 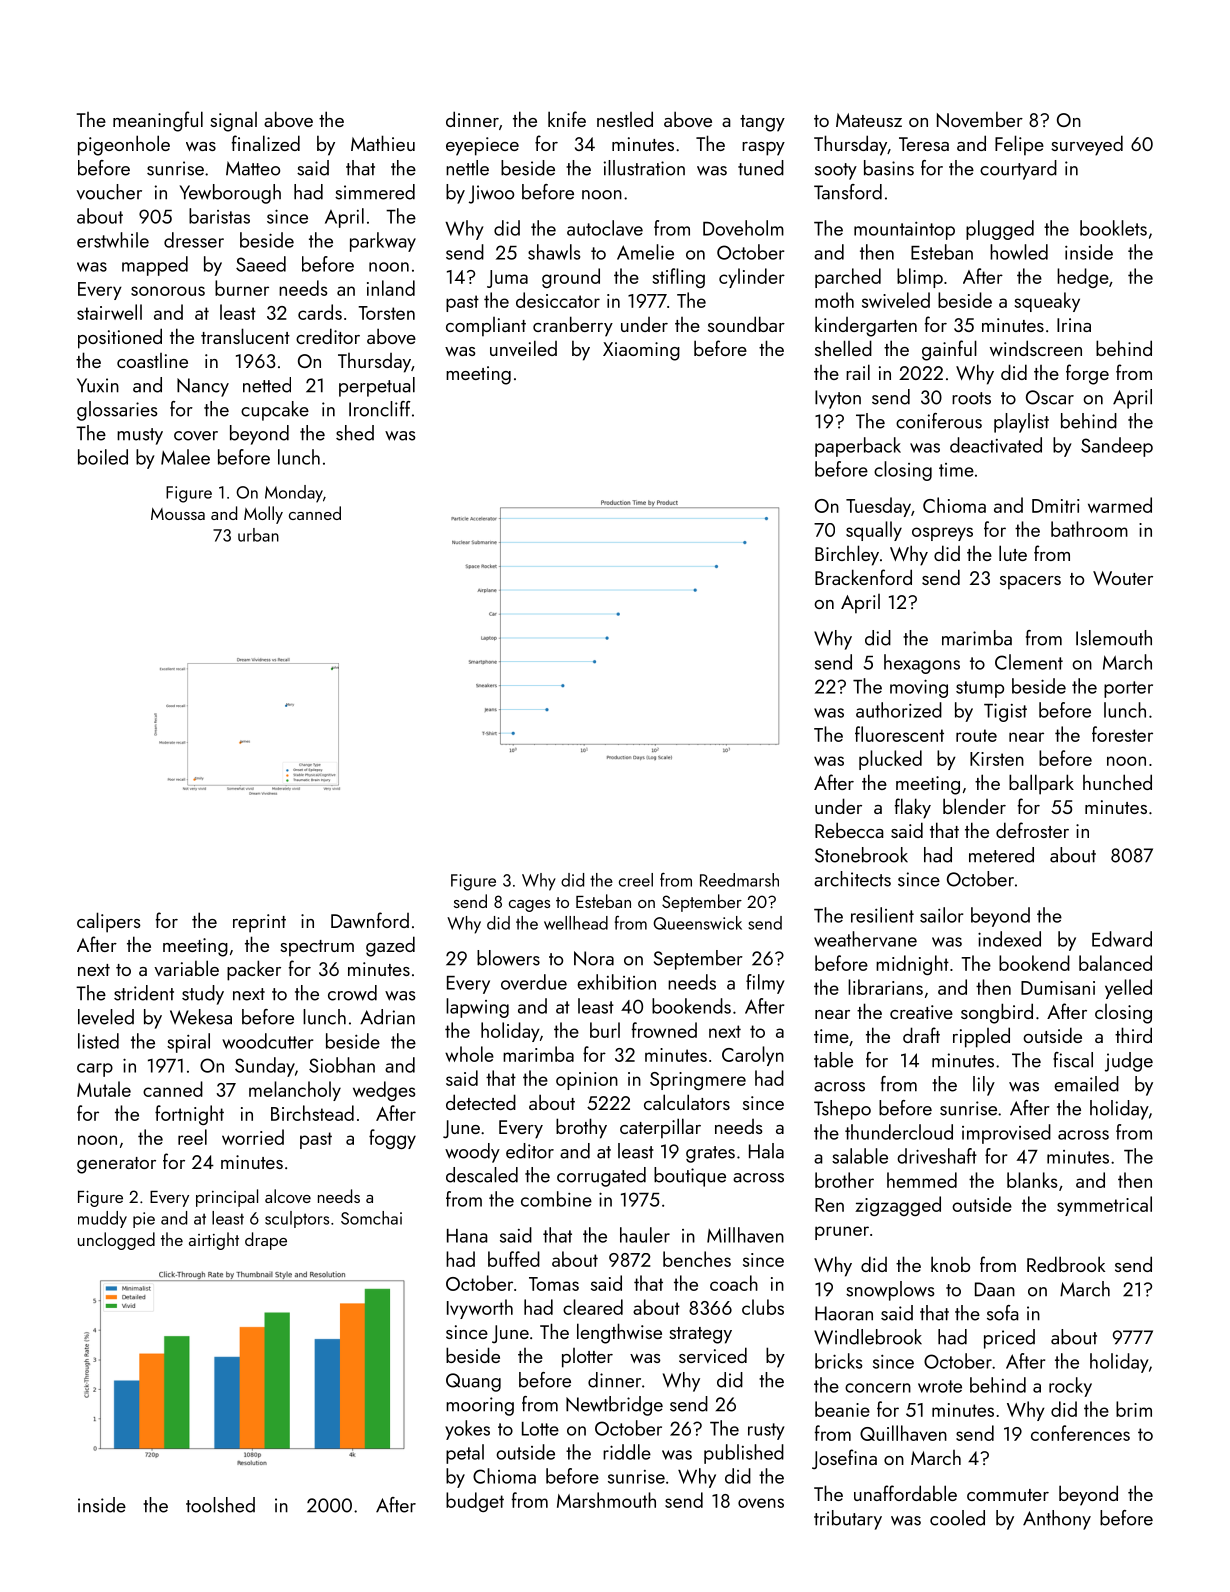 I want to click on Birchley, so click(x=847, y=555).
